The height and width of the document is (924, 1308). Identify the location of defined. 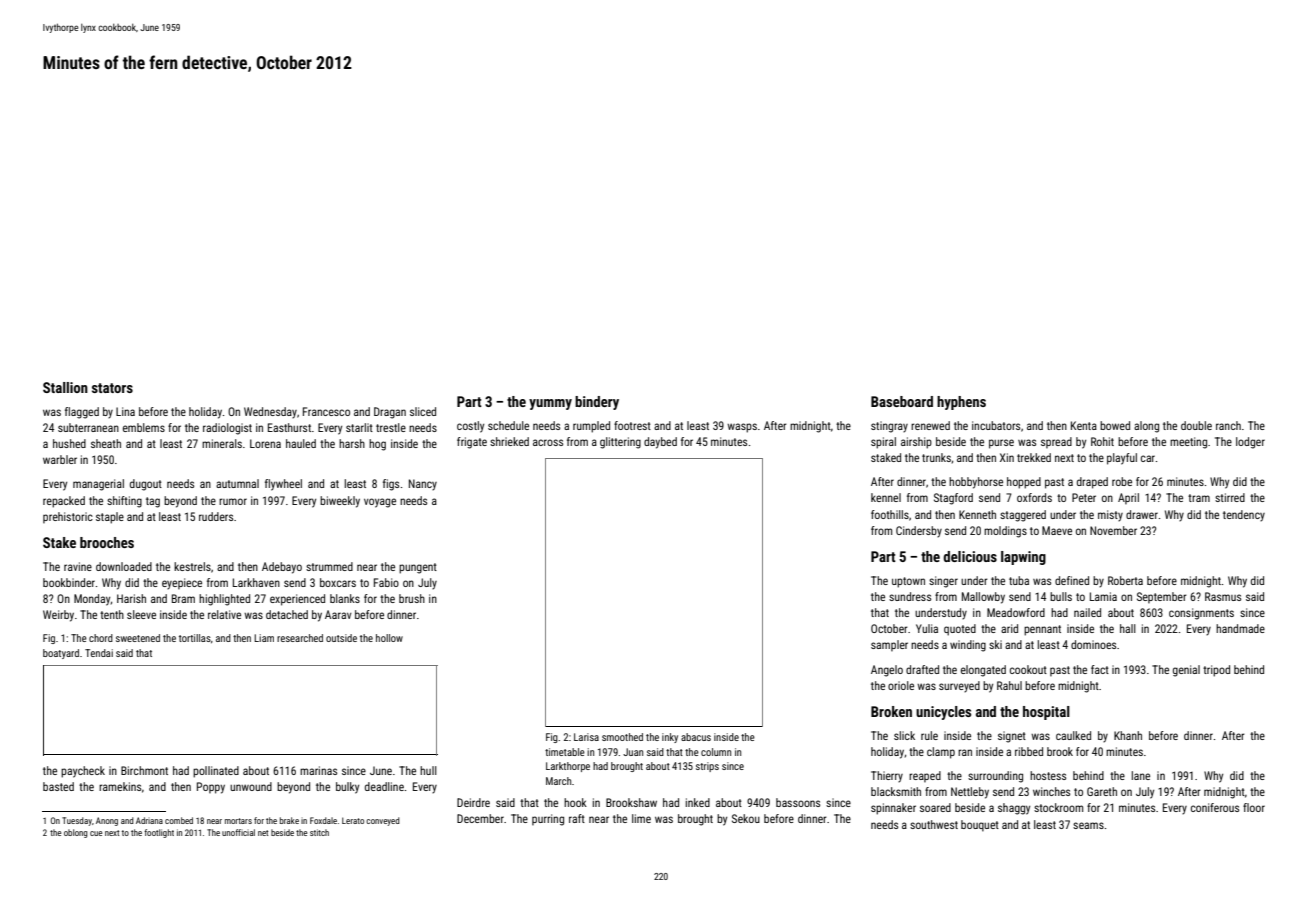
(1072, 580).
